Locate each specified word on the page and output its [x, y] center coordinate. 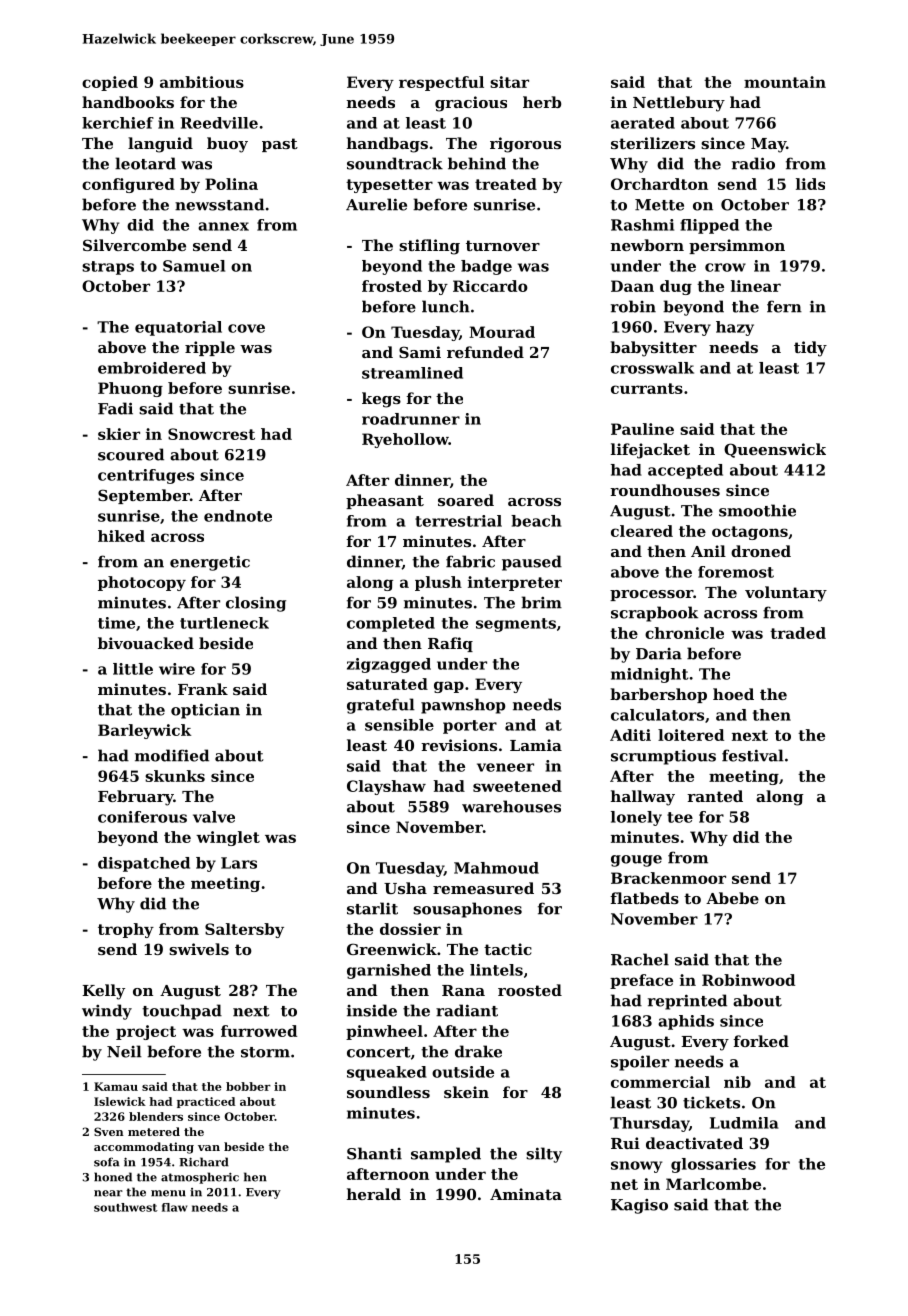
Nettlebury [679, 104]
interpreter [515, 583]
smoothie [757, 510]
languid [160, 145]
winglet [228, 838]
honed [113, 1177]
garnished [389, 971]
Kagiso [639, 1206]
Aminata [526, 1194]
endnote [238, 516]
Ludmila [744, 1123]
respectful [441, 83]
